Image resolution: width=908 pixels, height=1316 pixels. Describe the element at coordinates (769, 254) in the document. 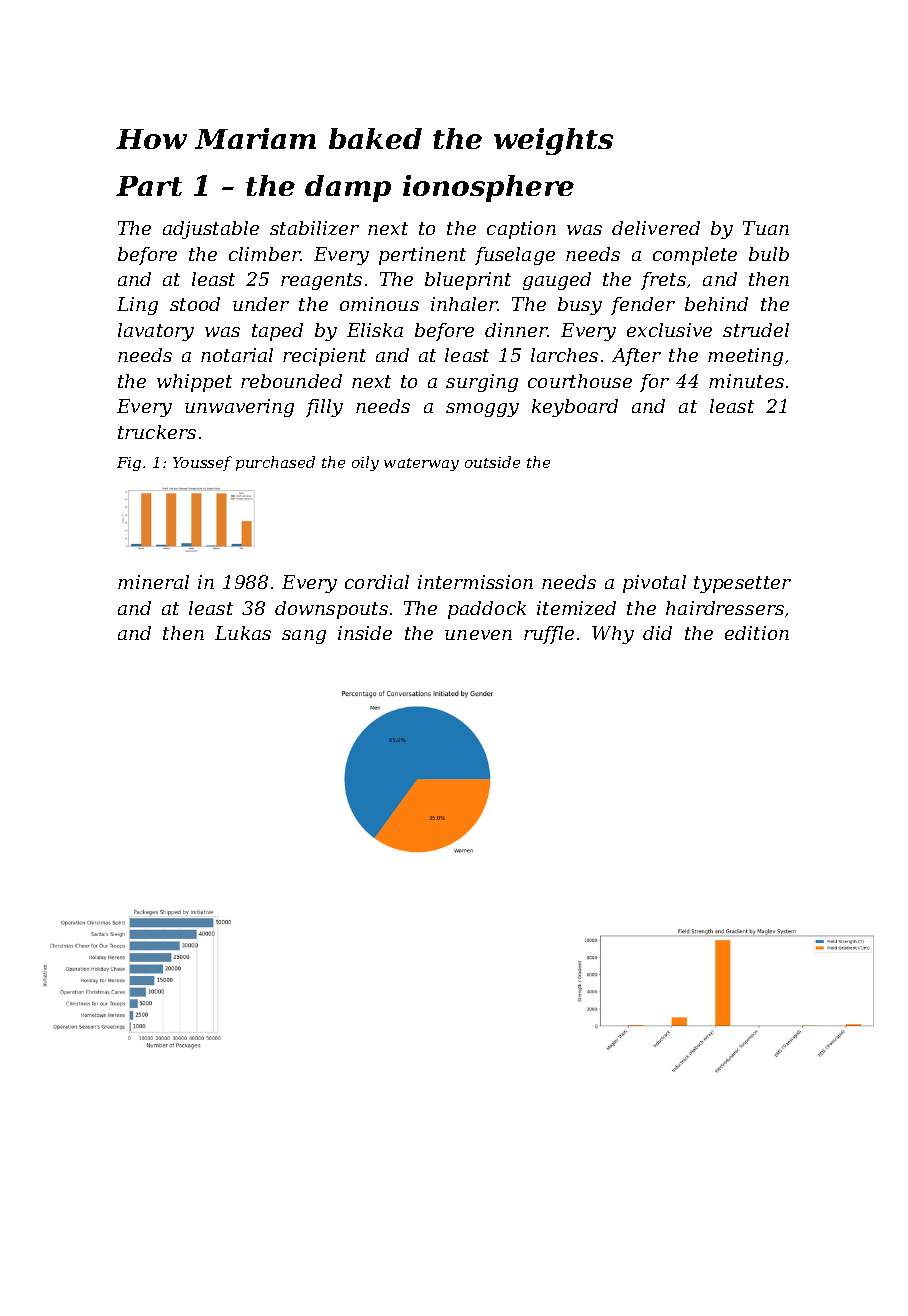

I see `bulb` at that location.
